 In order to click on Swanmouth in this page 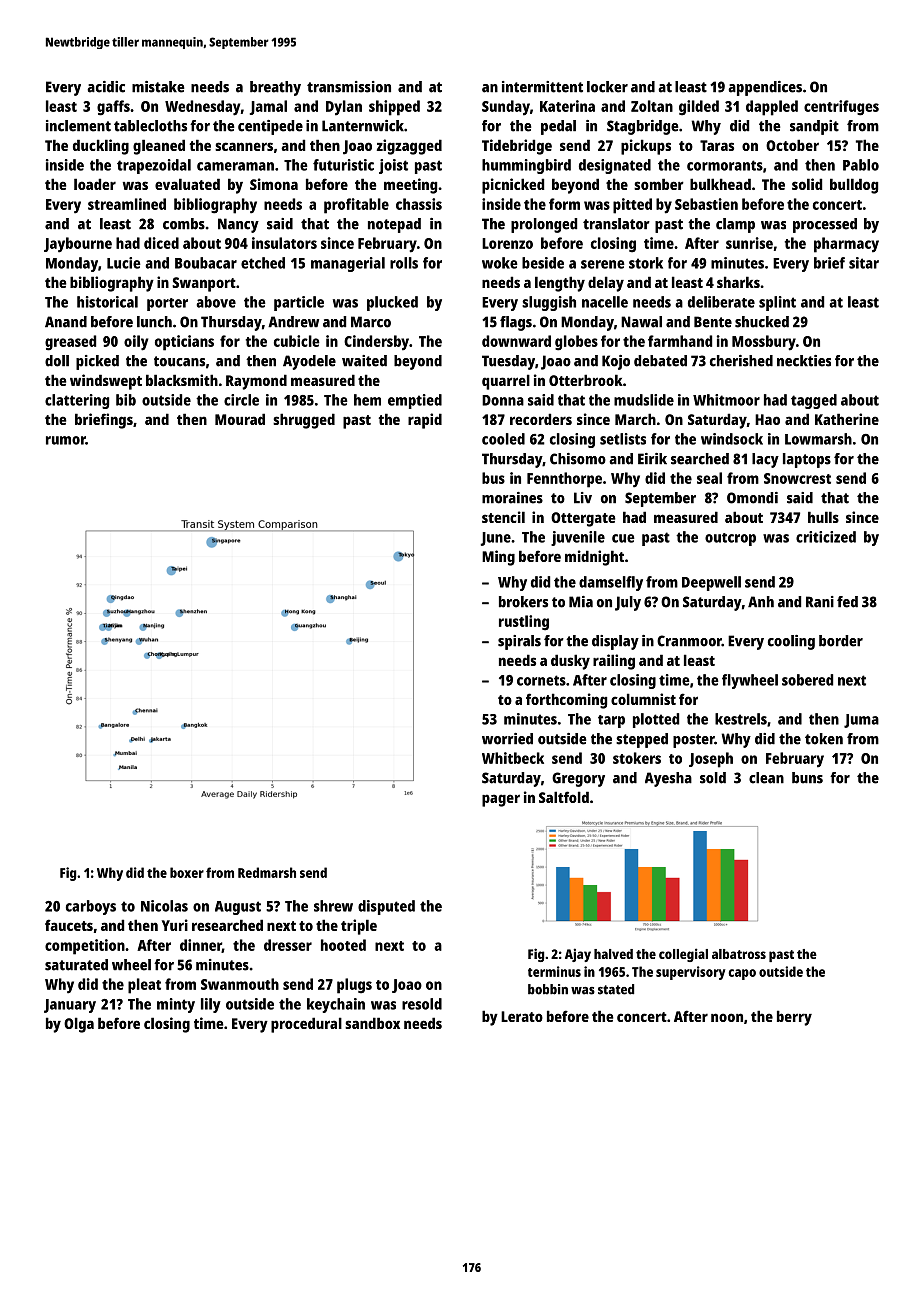, I will do `click(240, 984)`.
